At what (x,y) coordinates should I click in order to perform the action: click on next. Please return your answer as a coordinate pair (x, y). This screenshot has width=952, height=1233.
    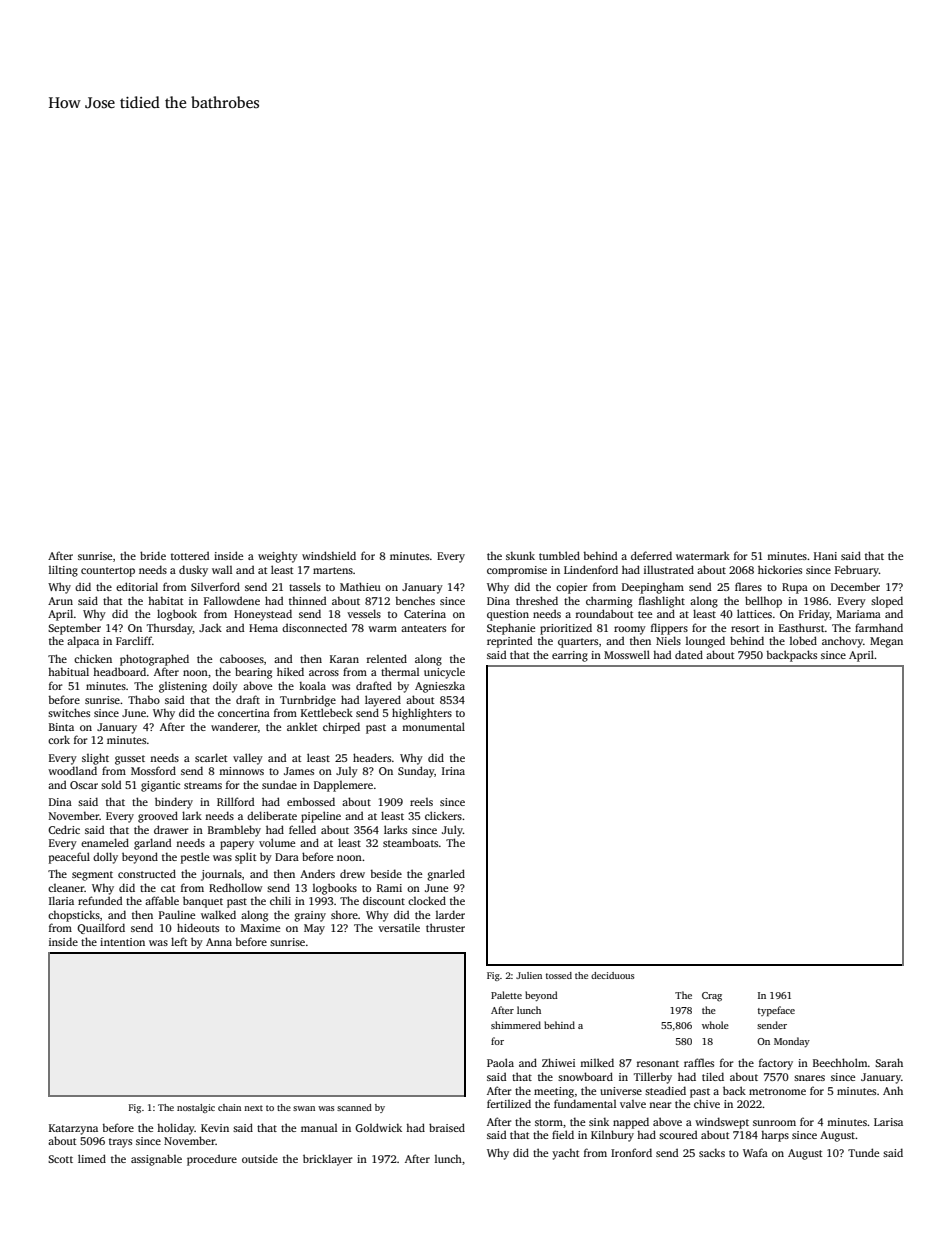
    Looking at the image, I should click on (253, 1108).
